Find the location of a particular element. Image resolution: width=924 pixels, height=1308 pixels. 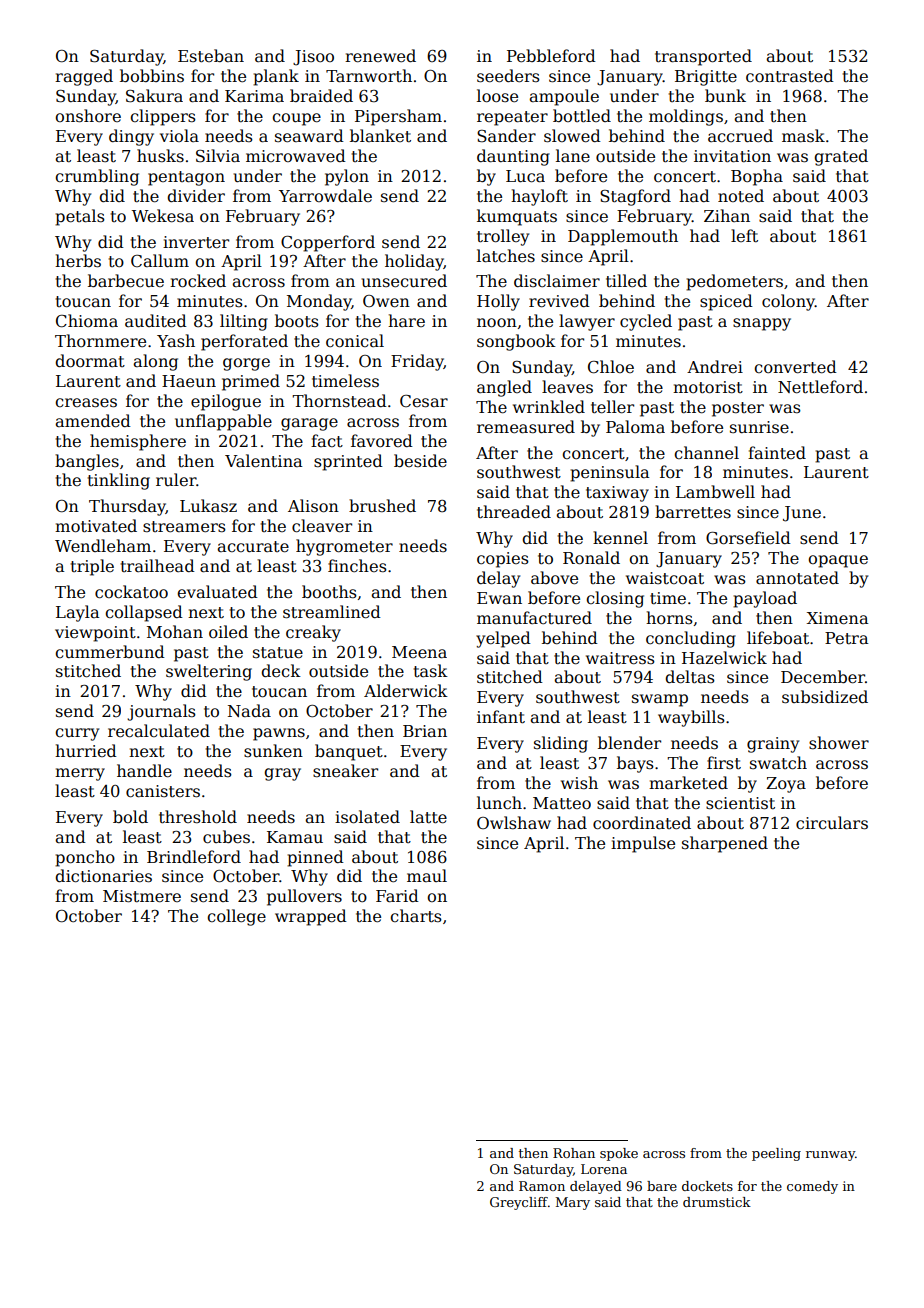

ragged is located at coordinates (84, 77).
